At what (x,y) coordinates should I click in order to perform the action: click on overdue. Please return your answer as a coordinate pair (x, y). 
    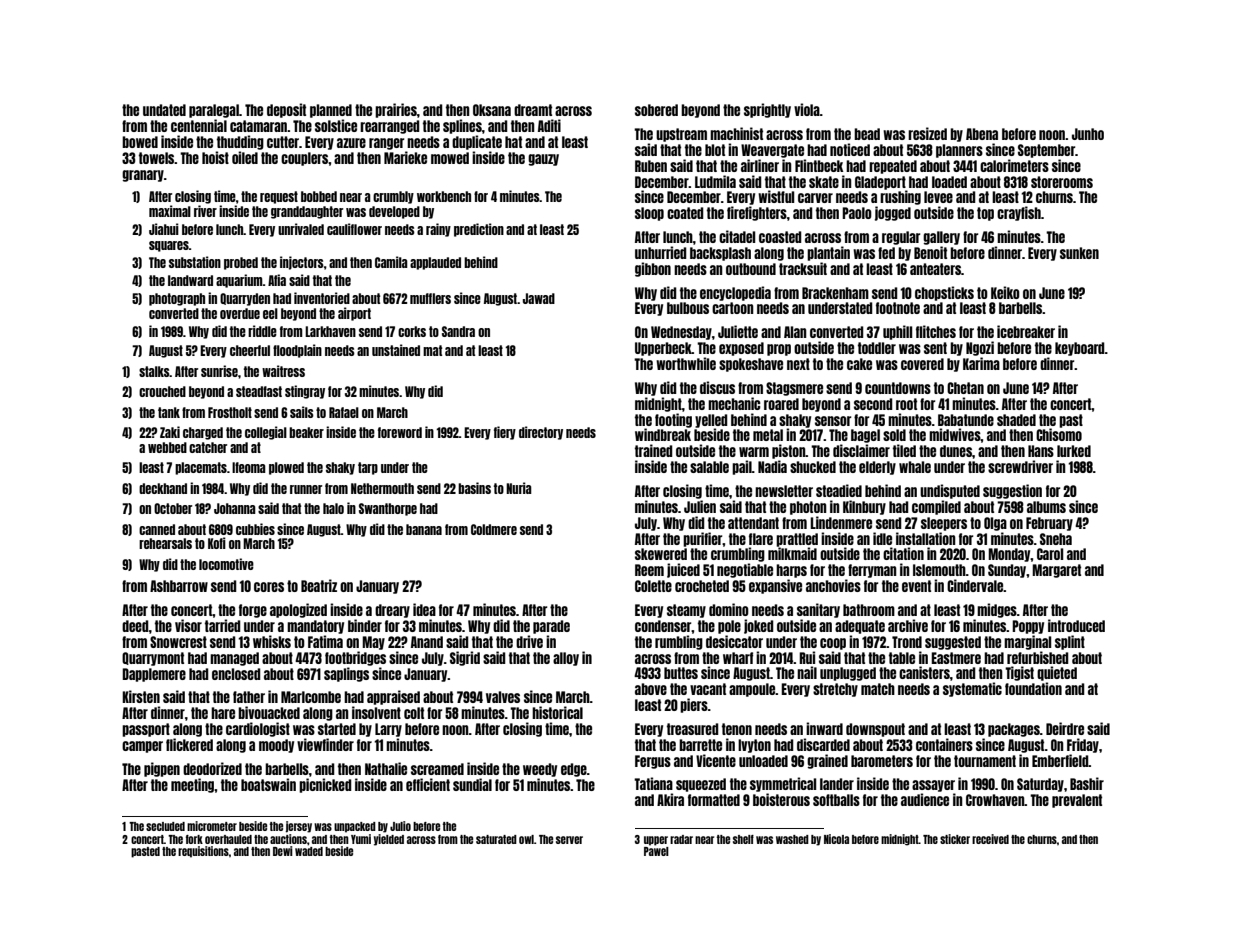
    Looking at the image, I should click on (240, 313).
